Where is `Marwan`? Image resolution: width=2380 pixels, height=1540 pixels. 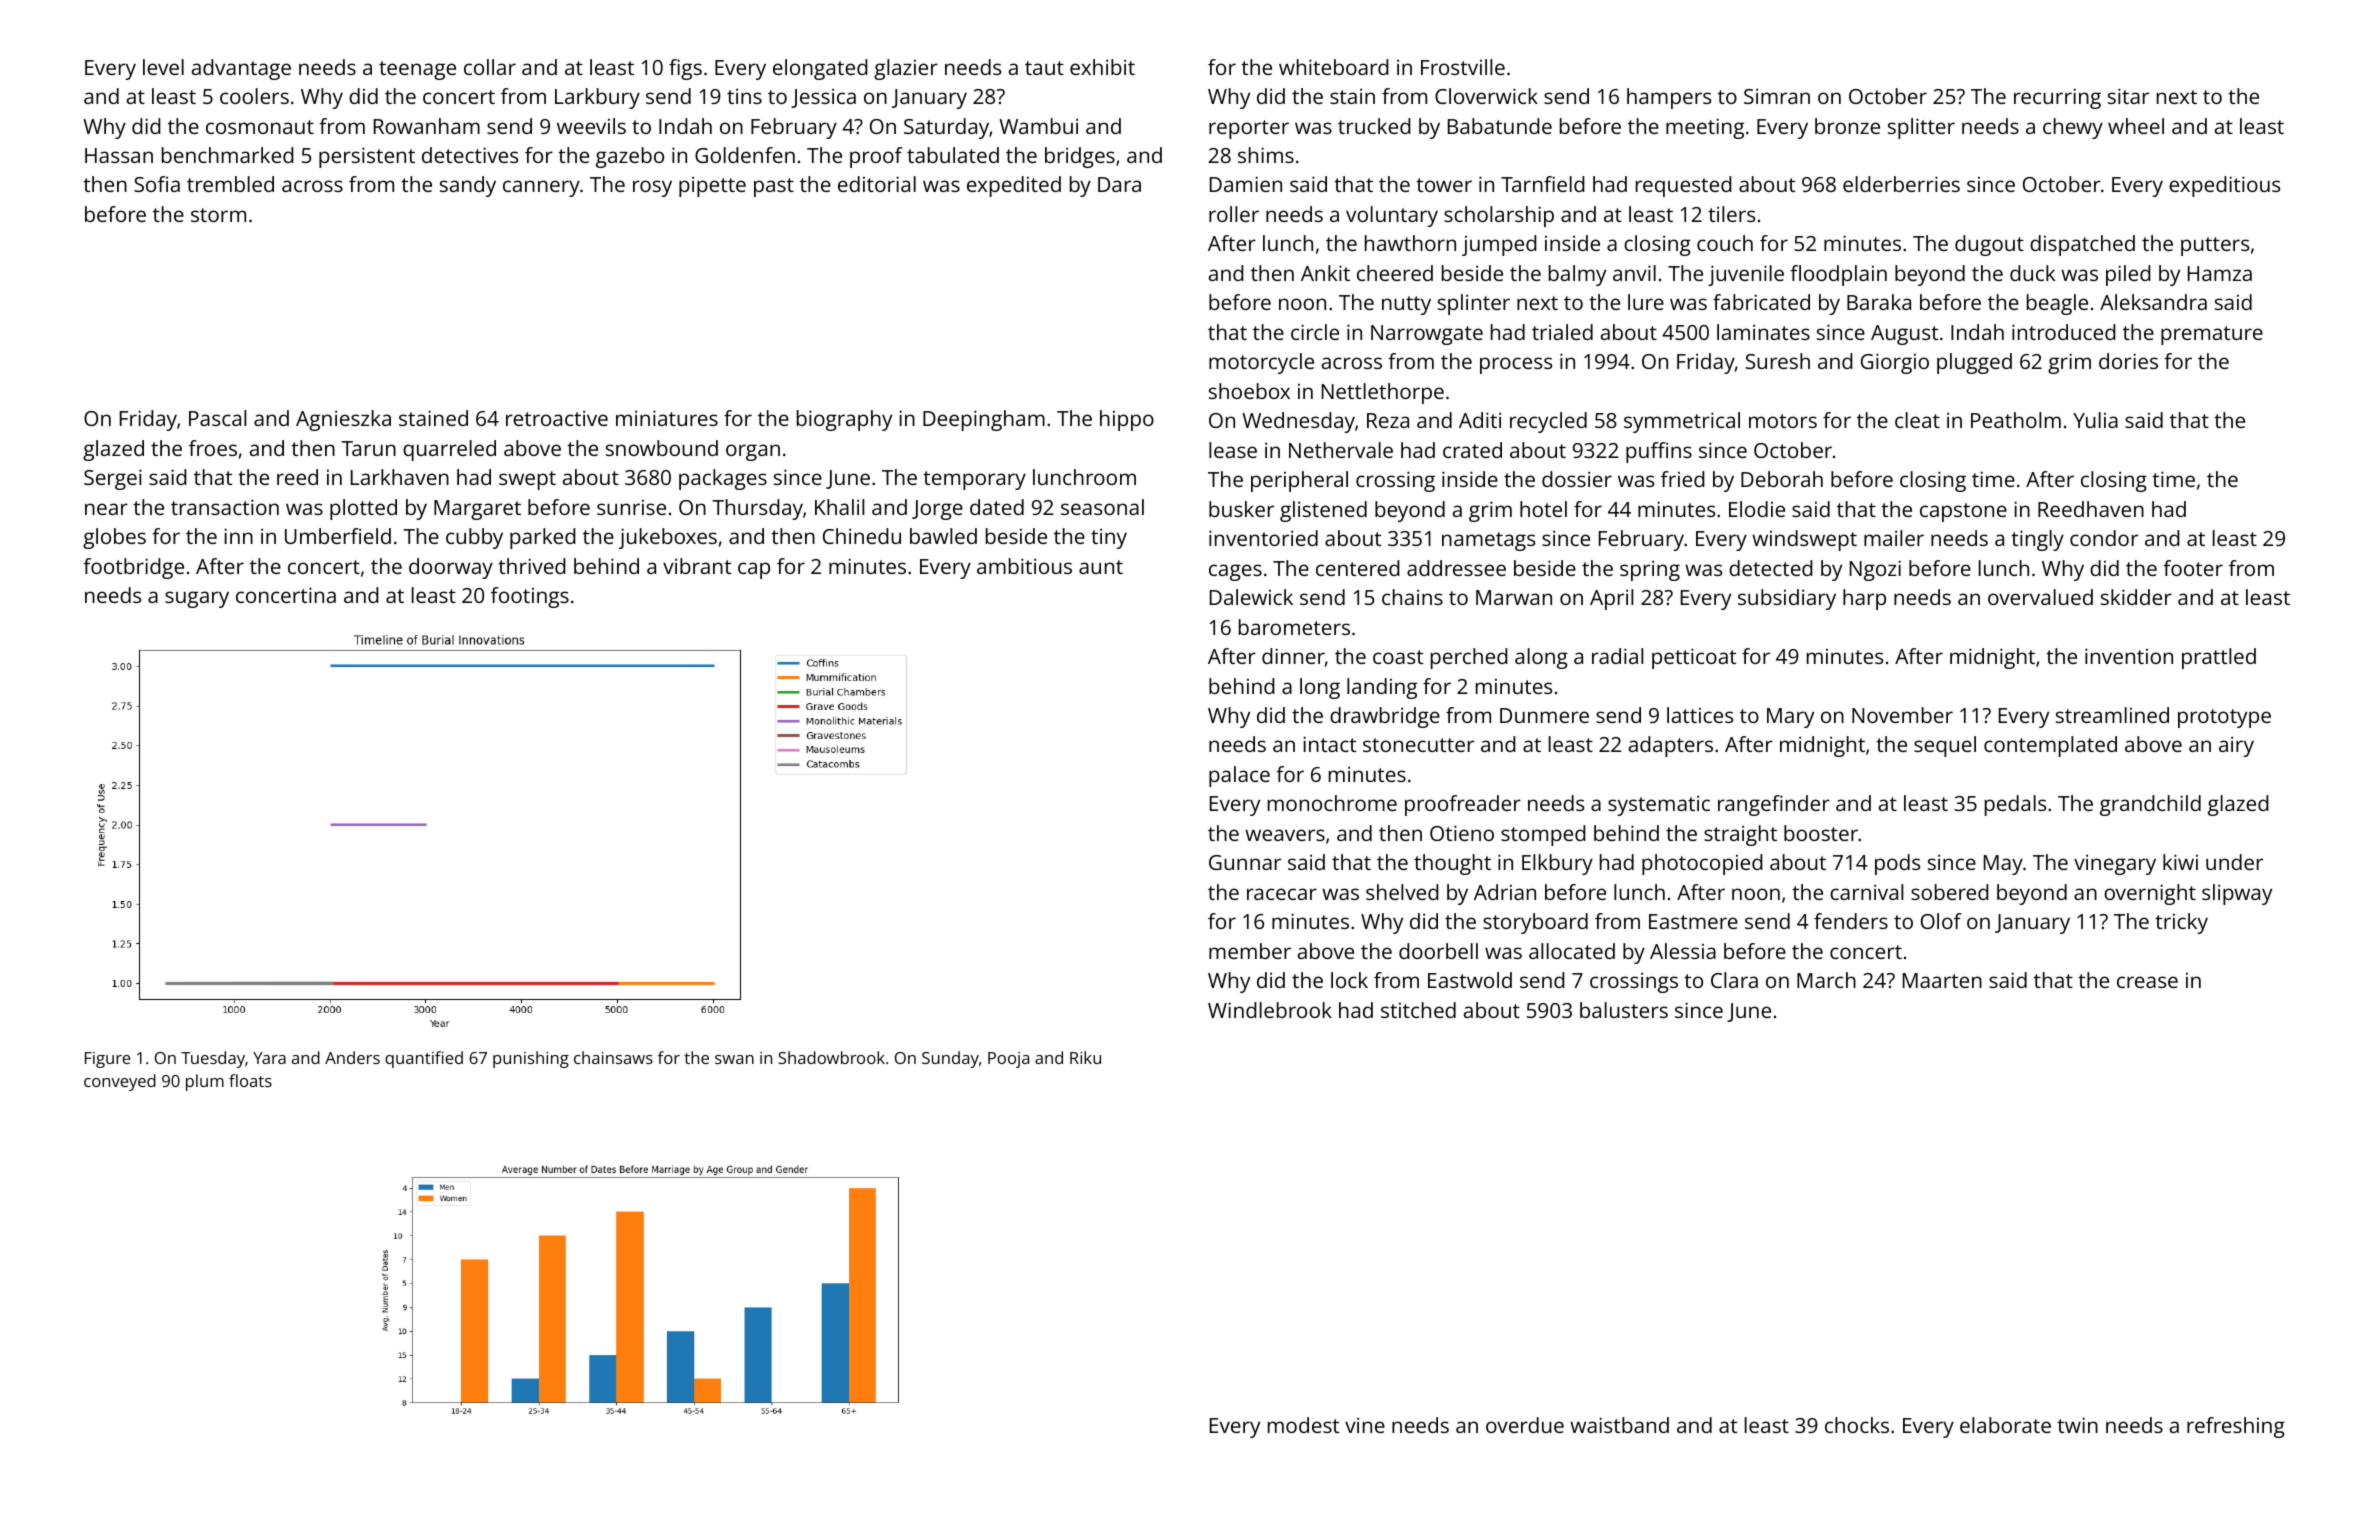
Marwan is located at coordinates (1514, 597).
